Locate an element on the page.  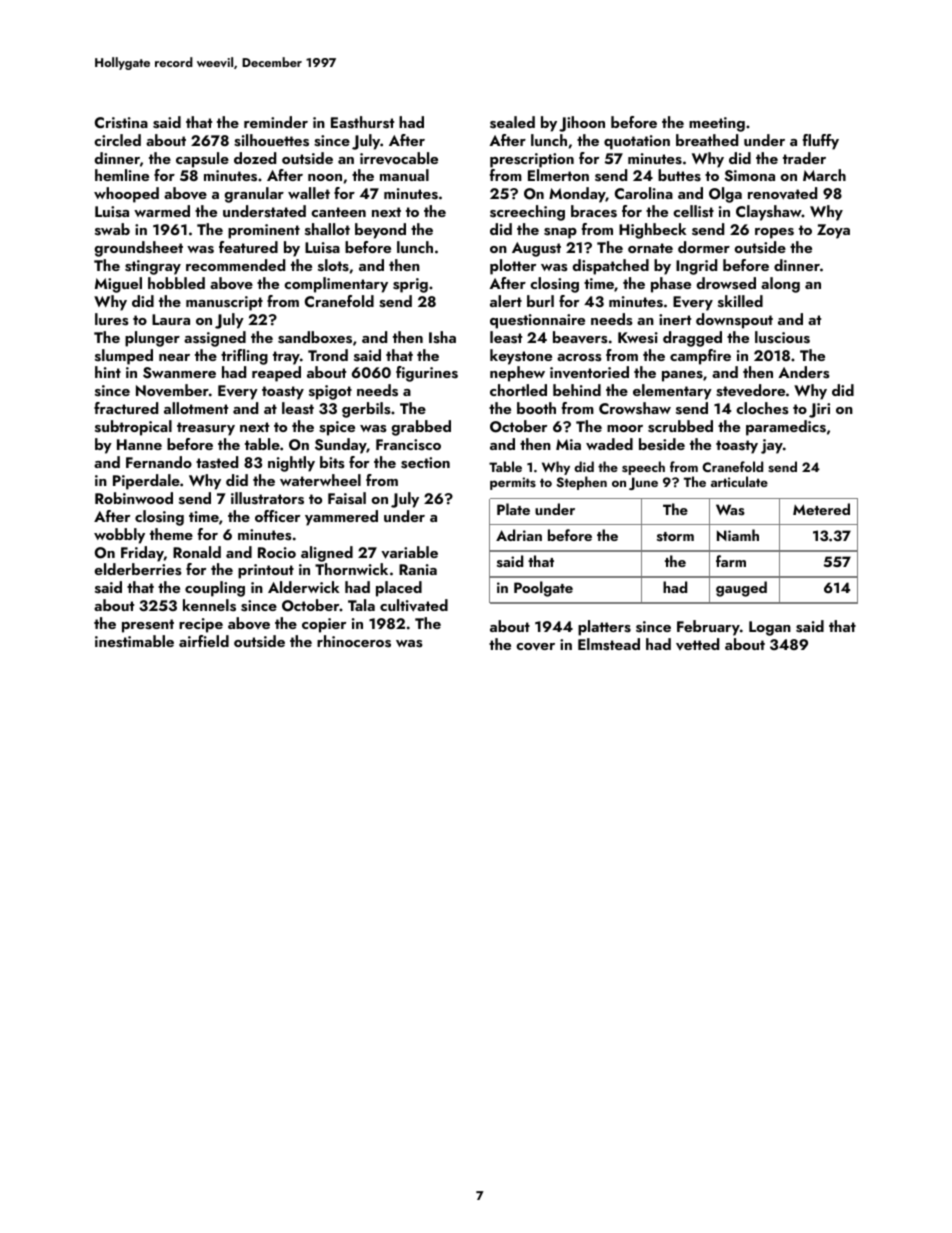
dozed is located at coordinates (255, 158).
